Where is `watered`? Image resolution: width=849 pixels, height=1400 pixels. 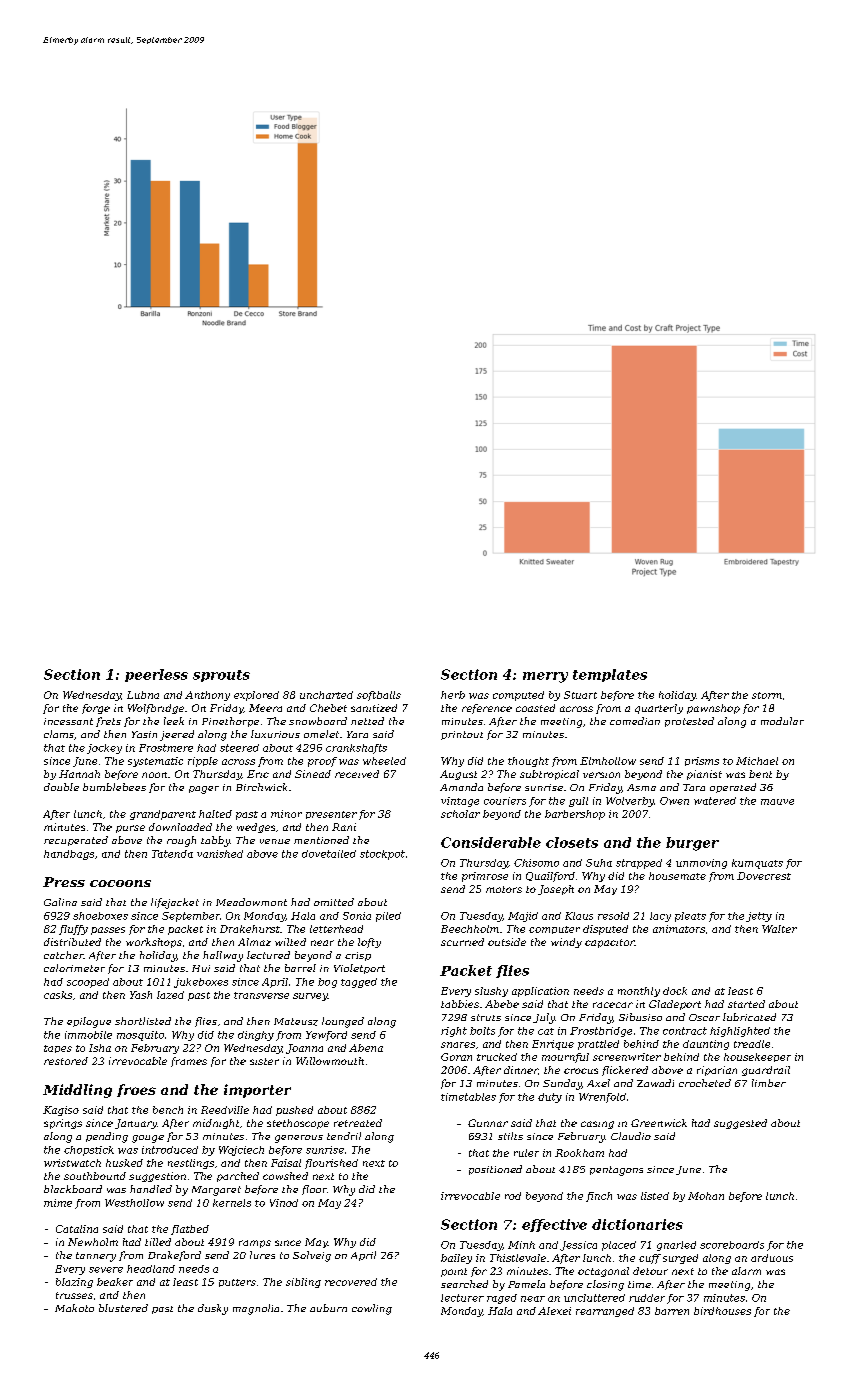 watered is located at coordinates (715, 801).
